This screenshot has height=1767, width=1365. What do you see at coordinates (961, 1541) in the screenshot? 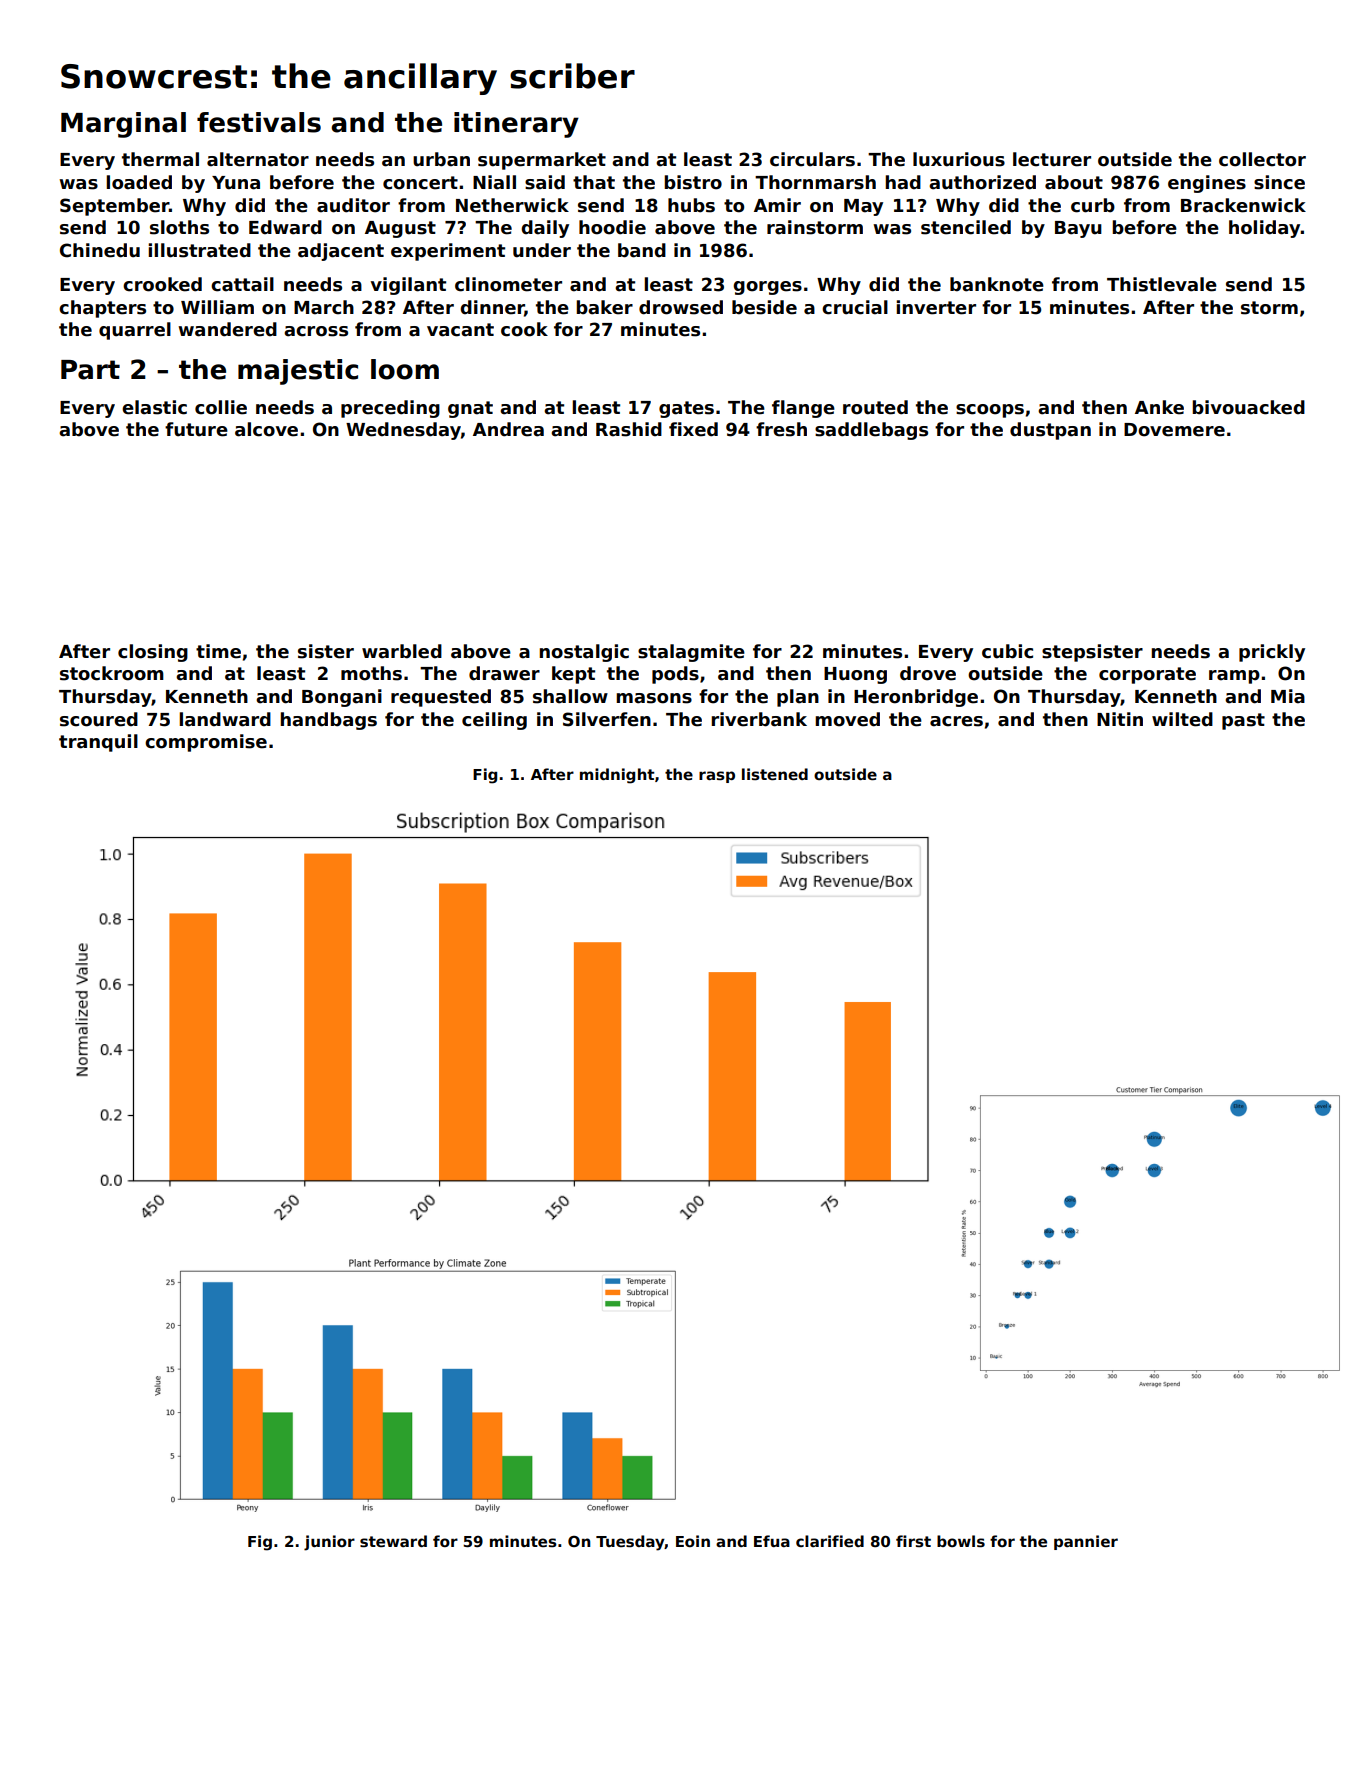
I see `bowls` at bounding box center [961, 1541].
